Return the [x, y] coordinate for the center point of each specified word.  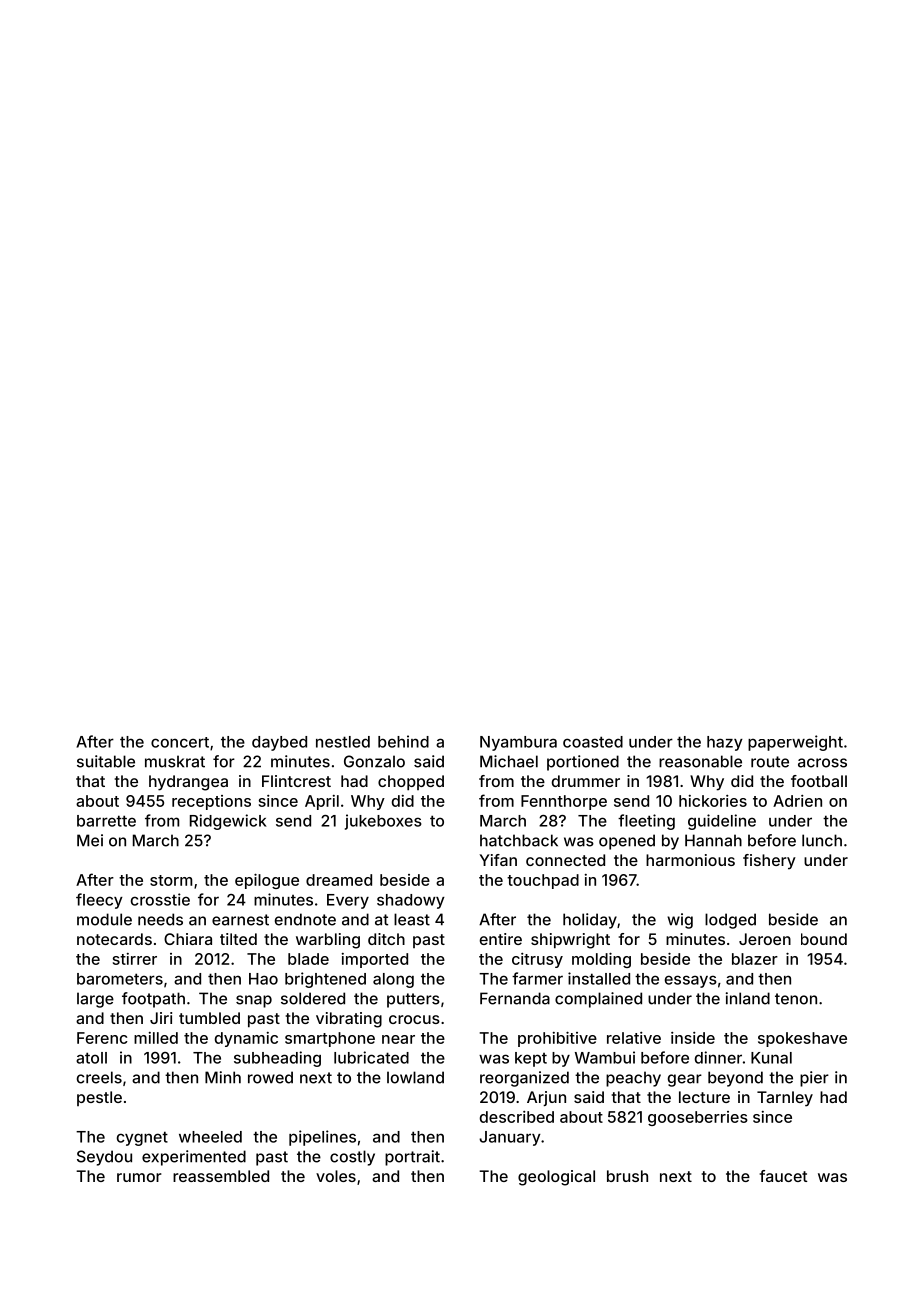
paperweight [795, 743]
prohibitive [557, 1039]
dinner [718, 1057]
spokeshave [802, 1039]
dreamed [339, 880]
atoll [91, 1058]
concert [180, 742]
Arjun [546, 1098]
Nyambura [518, 743]
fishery [769, 862]
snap [254, 1001]
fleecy [99, 901]
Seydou [104, 1158]
